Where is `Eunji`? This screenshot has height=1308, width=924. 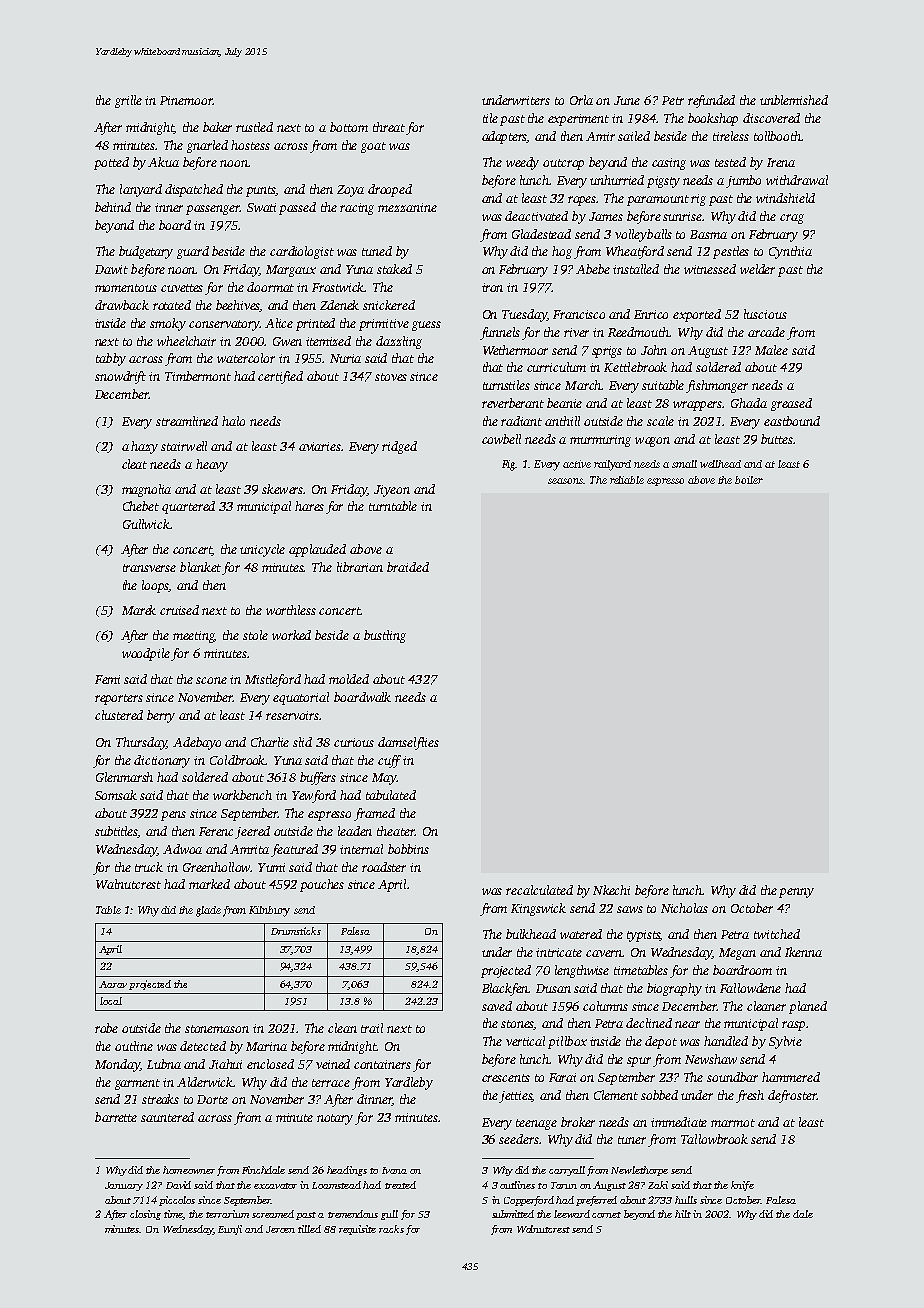
Eunji is located at coordinates (230, 1230).
